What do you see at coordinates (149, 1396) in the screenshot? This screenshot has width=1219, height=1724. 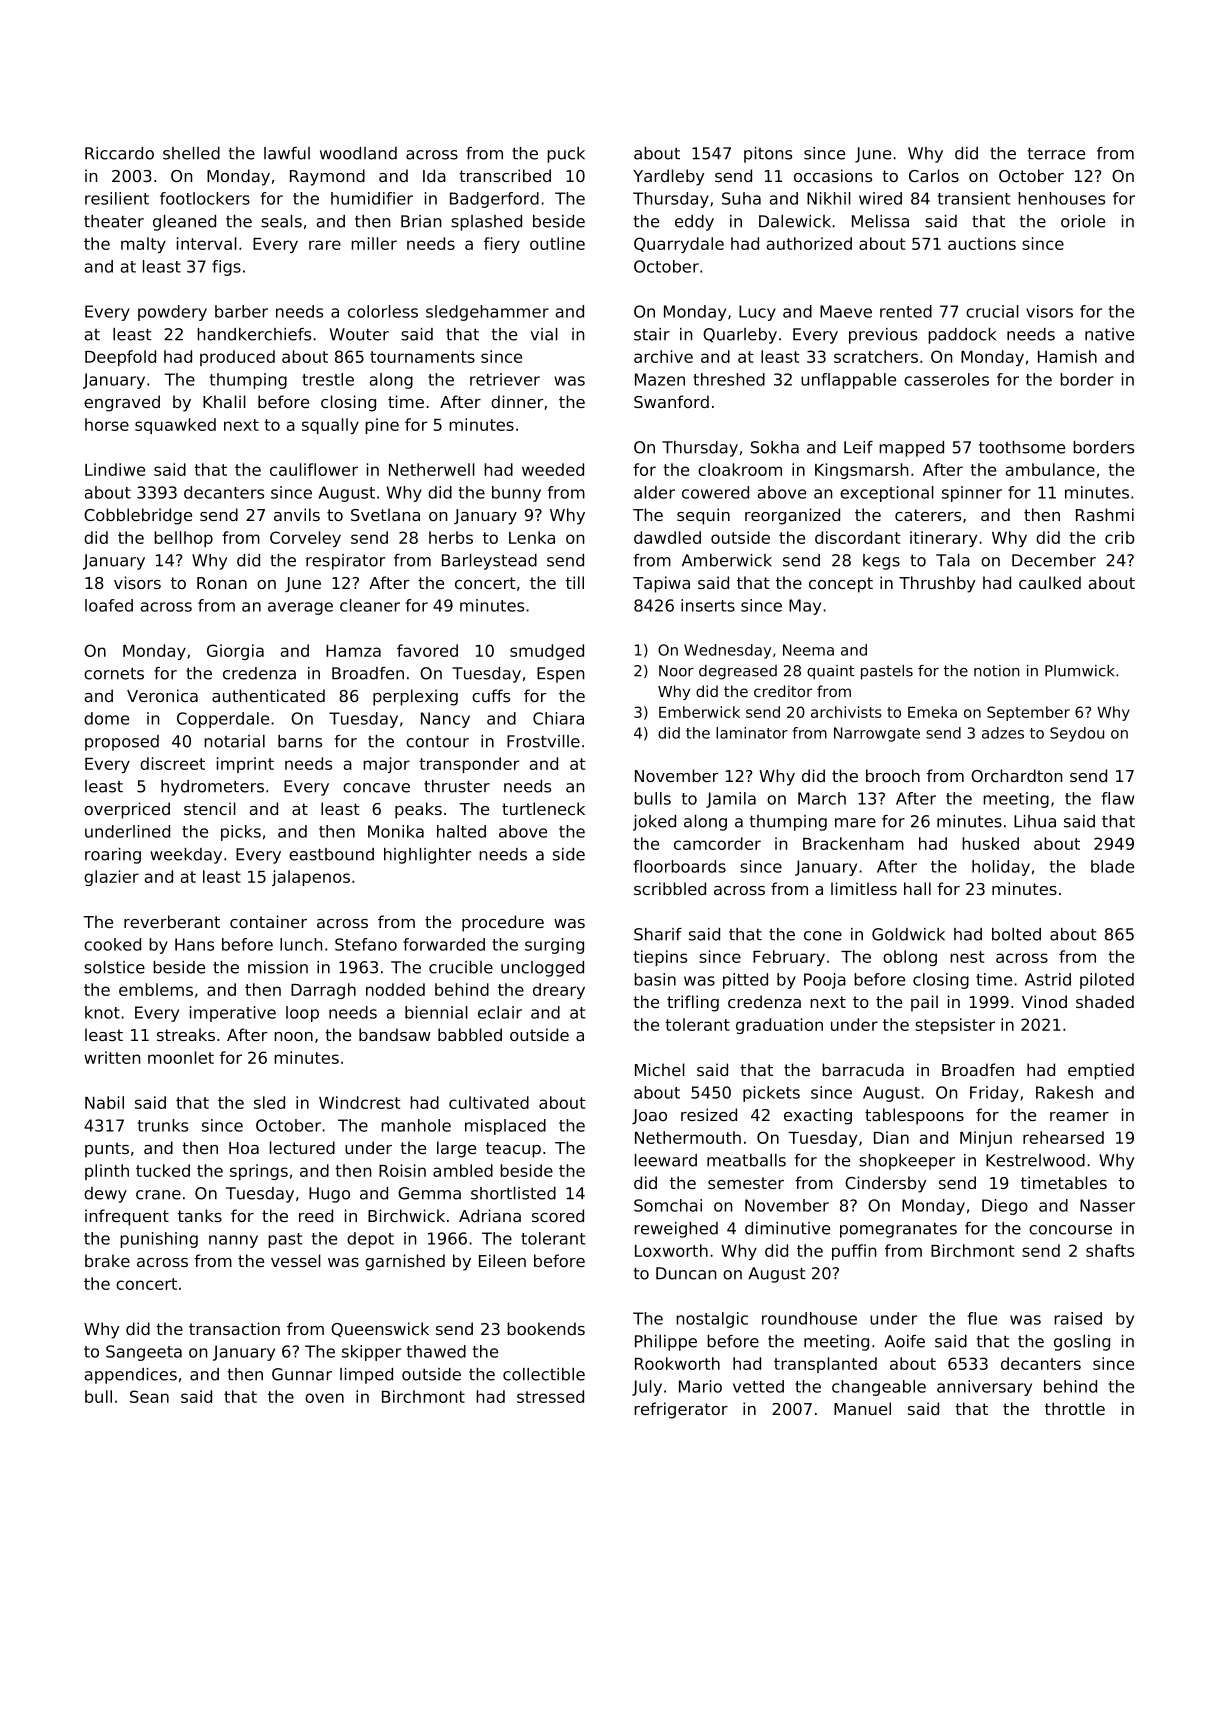 I see `Sean` at bounding box center [149, 1396].
